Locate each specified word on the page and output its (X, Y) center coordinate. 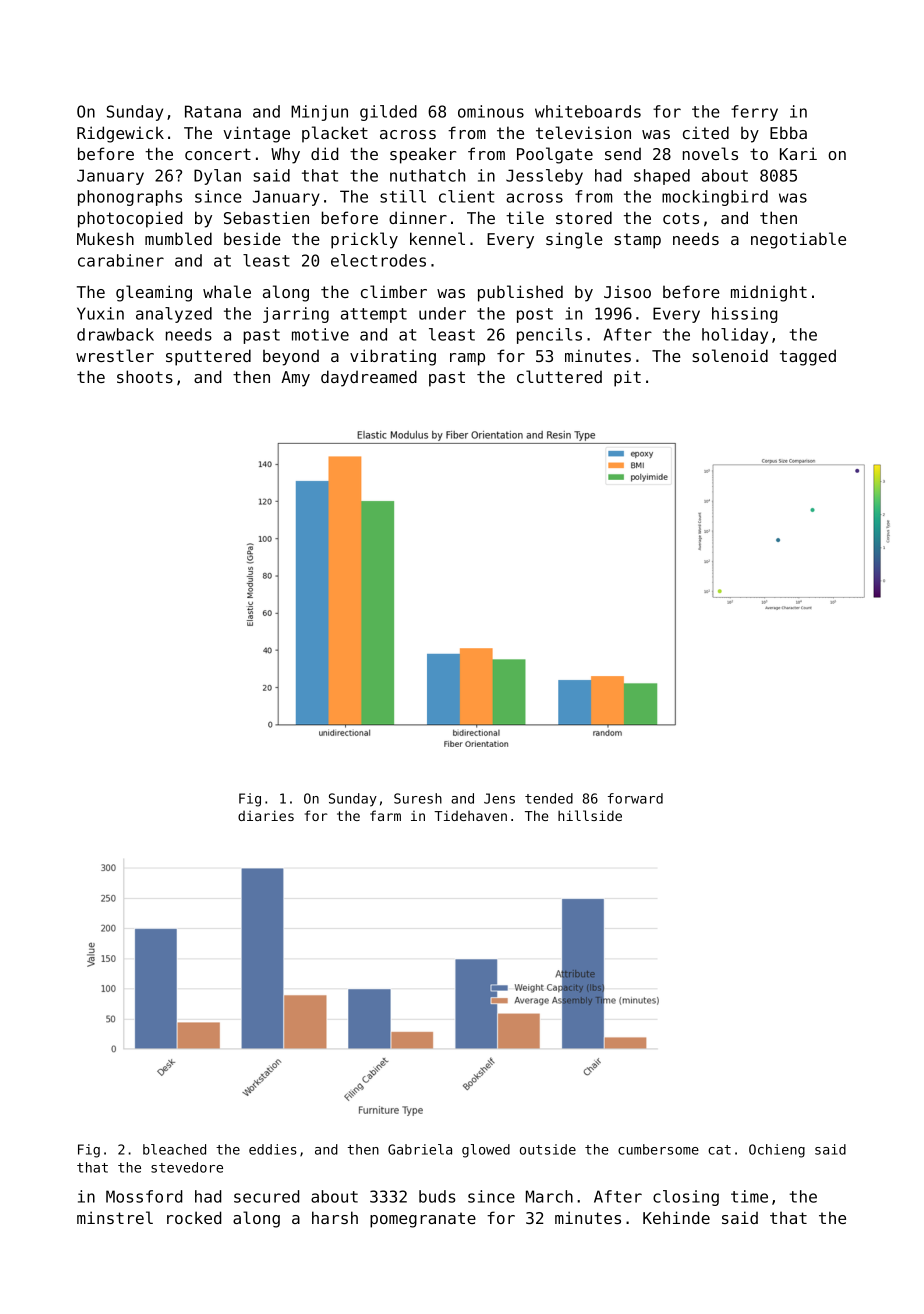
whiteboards (588, 111)
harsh (335, 1217)
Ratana (213, 111)
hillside (590, 815)
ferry (754, 113)
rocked (194, 1217)
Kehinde (676, 1217)
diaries (266, 815)
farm (385, 815)
